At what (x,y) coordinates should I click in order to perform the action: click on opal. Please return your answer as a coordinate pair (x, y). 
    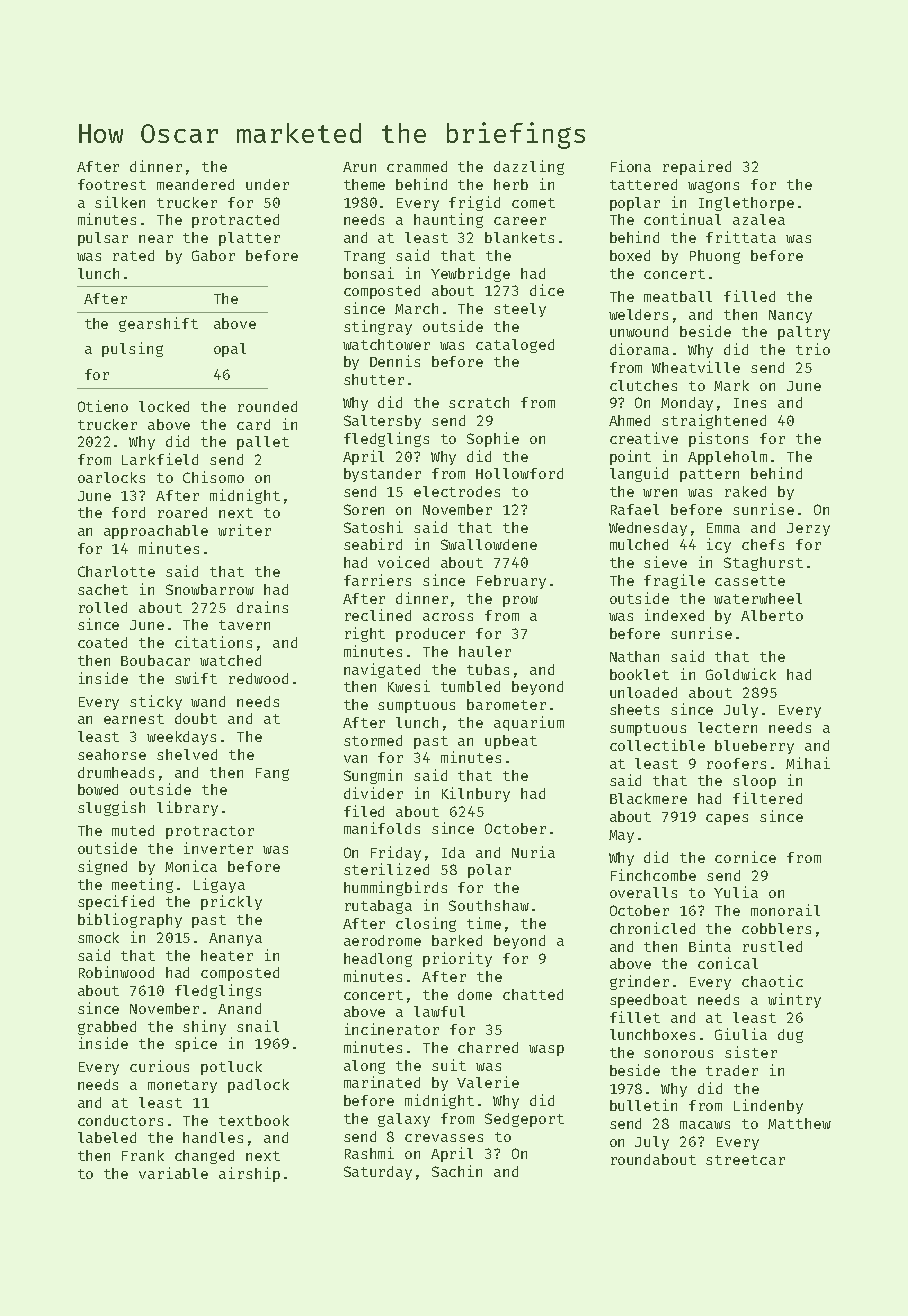
    Looking at the image, I should click on (230, 350).
